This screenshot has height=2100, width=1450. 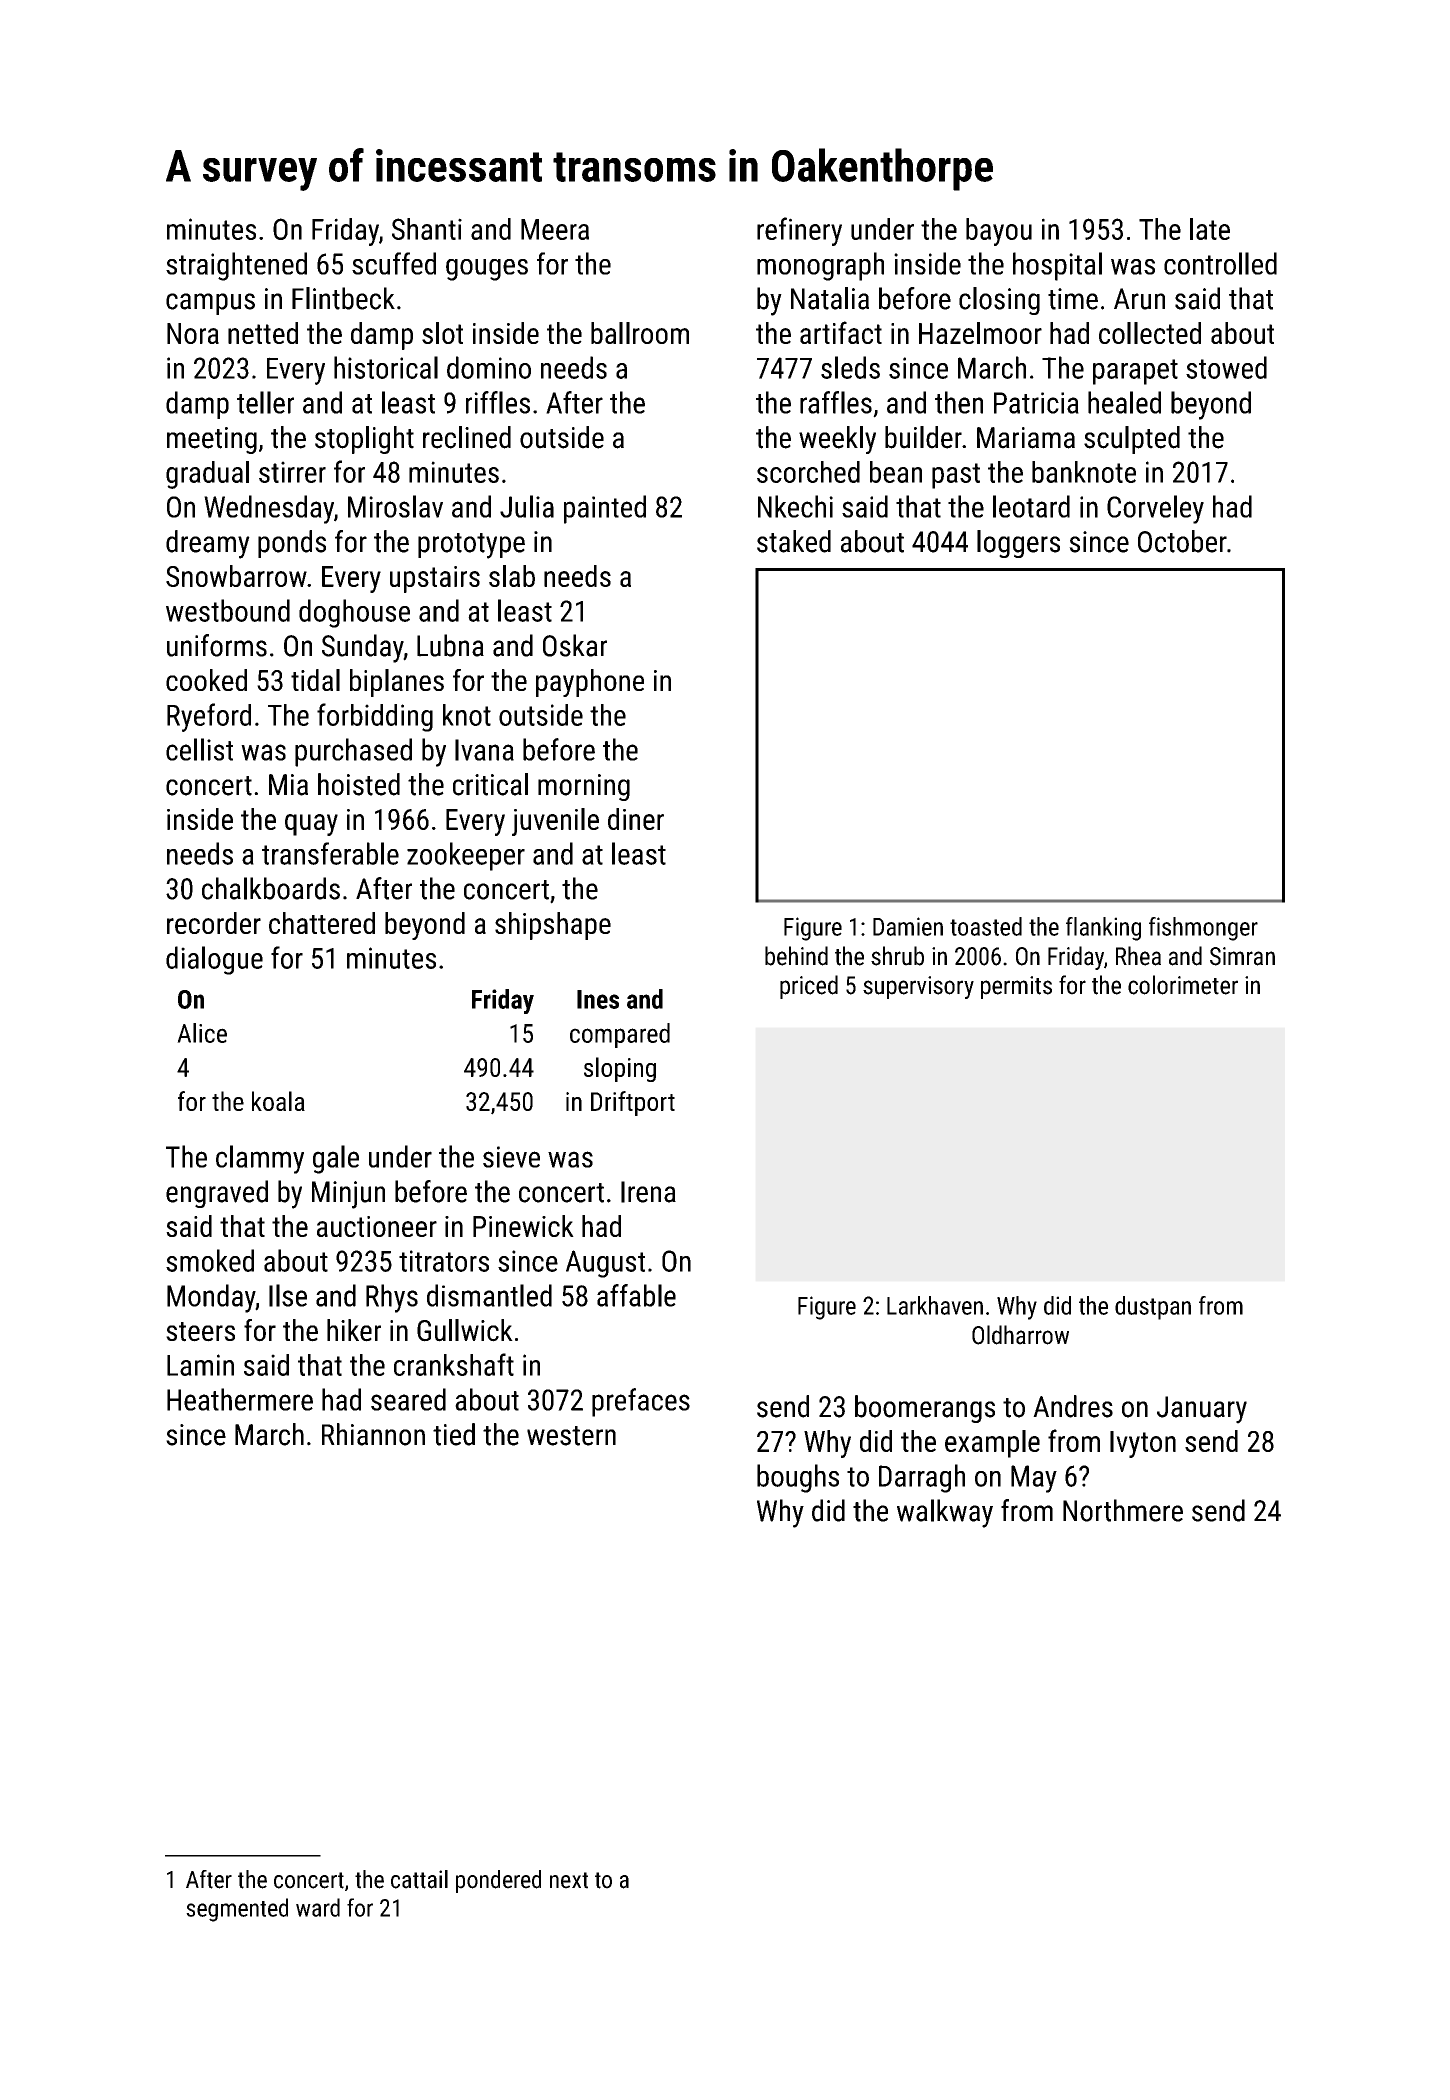 What do you see at coordinates (1057, 266) in the screenshot?
I see `hospital` at bounding box center [1057, 266].
